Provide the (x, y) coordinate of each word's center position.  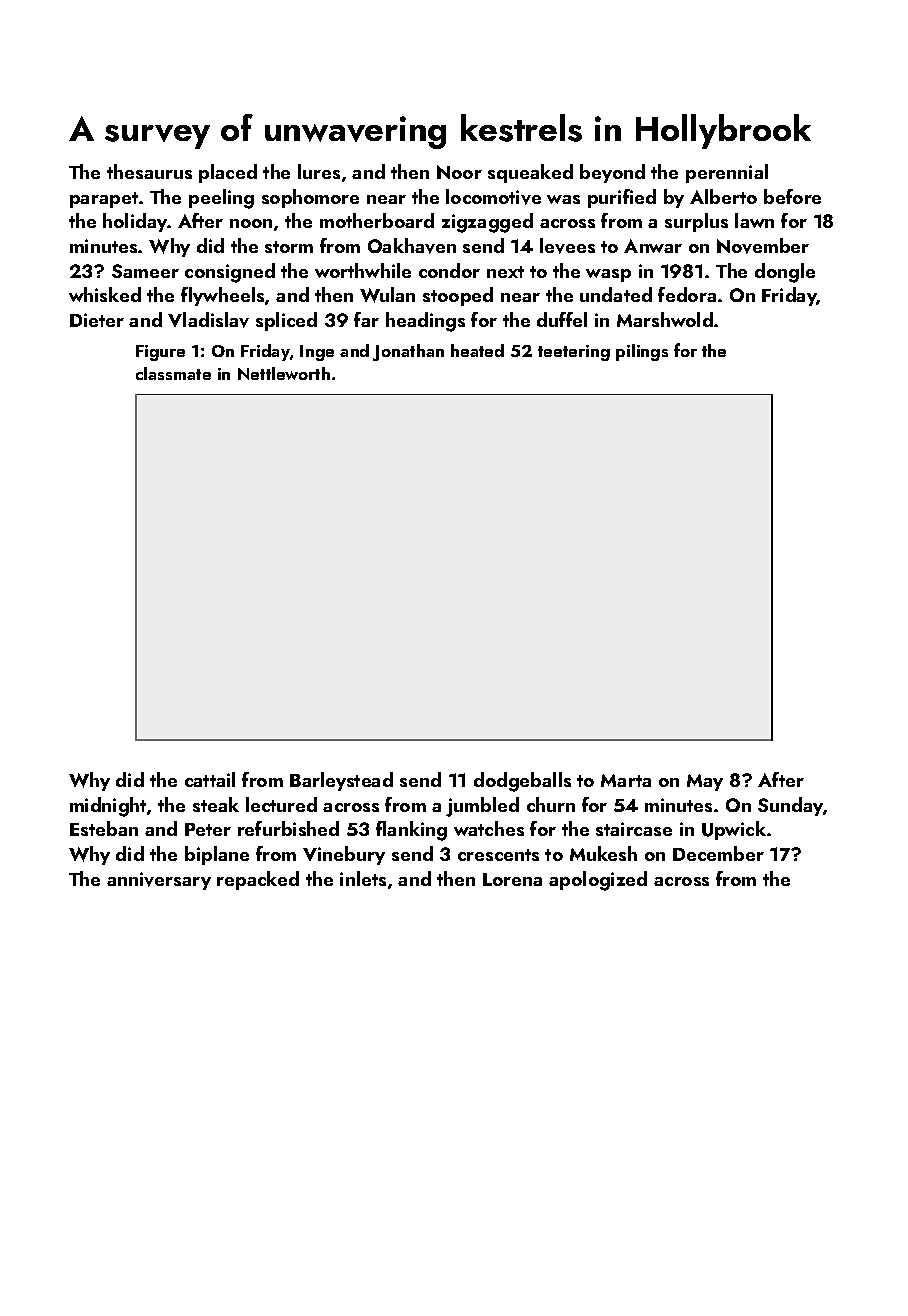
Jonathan (408, 352)
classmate (173, 373)
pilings (642, 352)
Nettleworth (284, 373)
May (705, 782)
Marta (626, 780)
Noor (459, 172)
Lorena (512, 879)
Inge (317, 353)
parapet (104, 200)
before (792, 196)
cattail (210, 779)
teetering (574, 353)
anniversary (159, 881)
